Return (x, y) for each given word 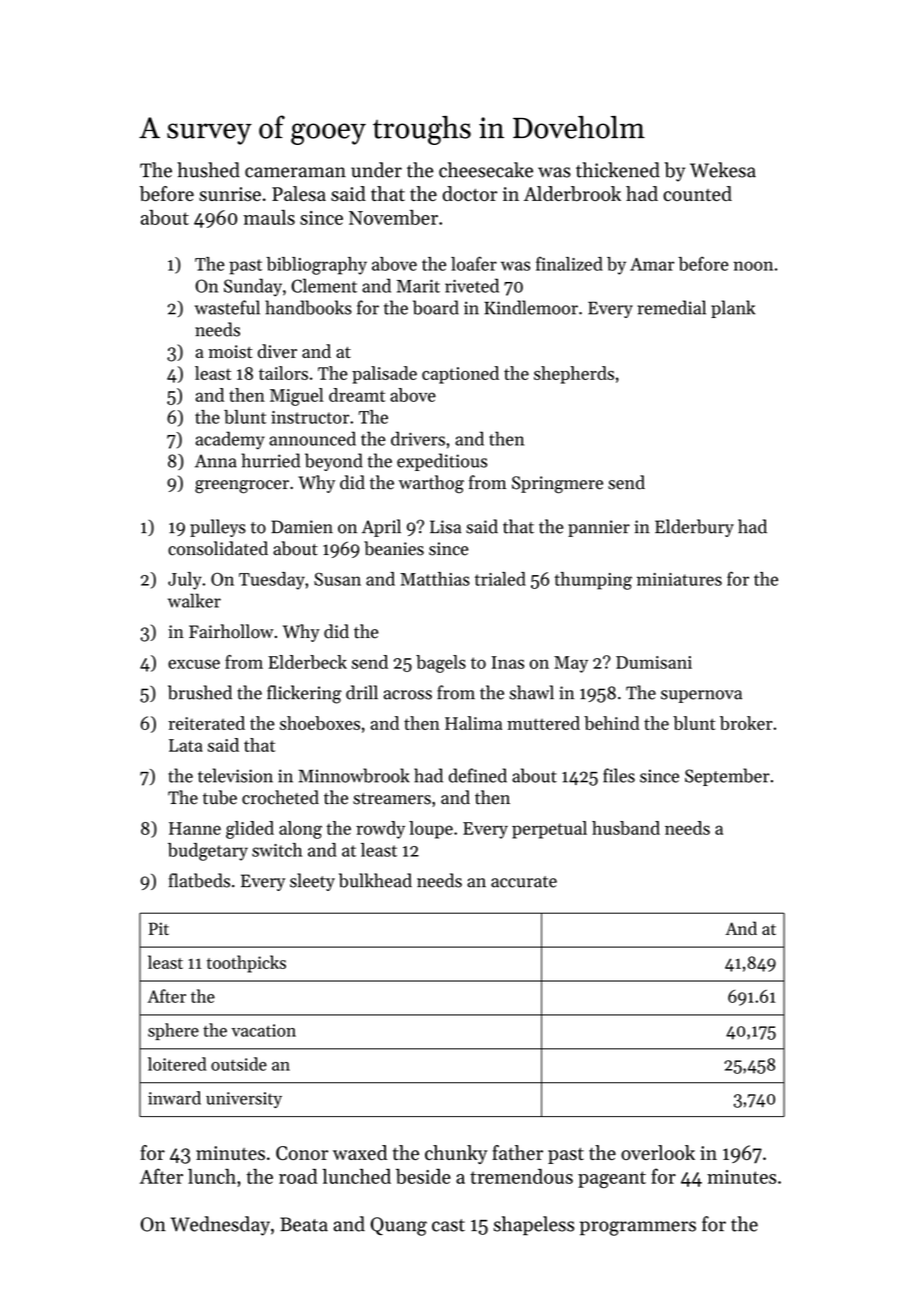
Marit (418, 286)
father (517, 1152)
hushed (208, 170)
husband (626, 828)
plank (733, 309)
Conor (302, 1153)
